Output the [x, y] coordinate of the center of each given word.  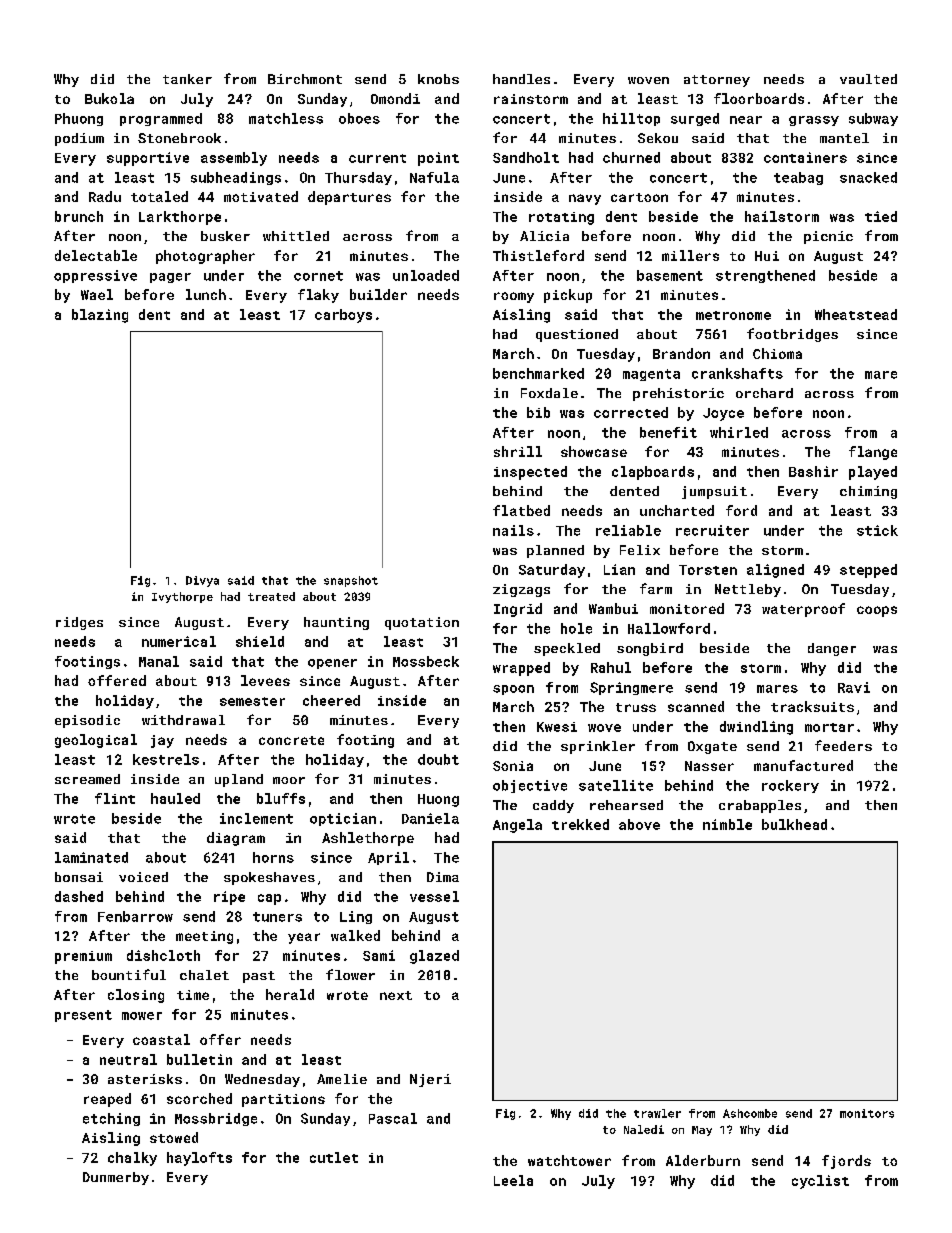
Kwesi [557, 727]
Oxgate [712, 747]
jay [162, 741]
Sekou [658, 138]
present [83, 1016]
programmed [161, 119]
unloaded [426, 275]
